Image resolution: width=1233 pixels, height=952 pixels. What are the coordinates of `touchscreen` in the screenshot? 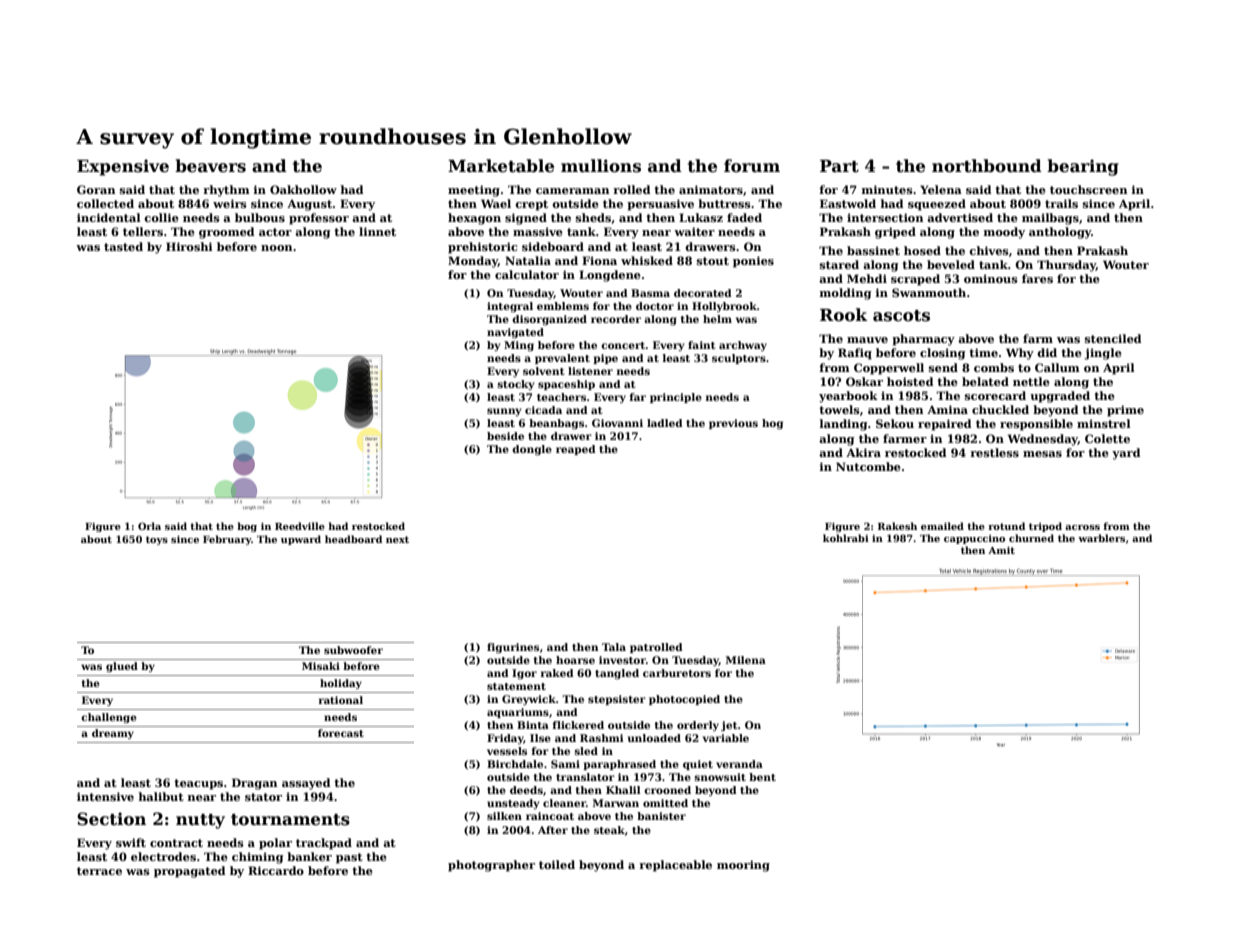 It's located at (1088, 189).
